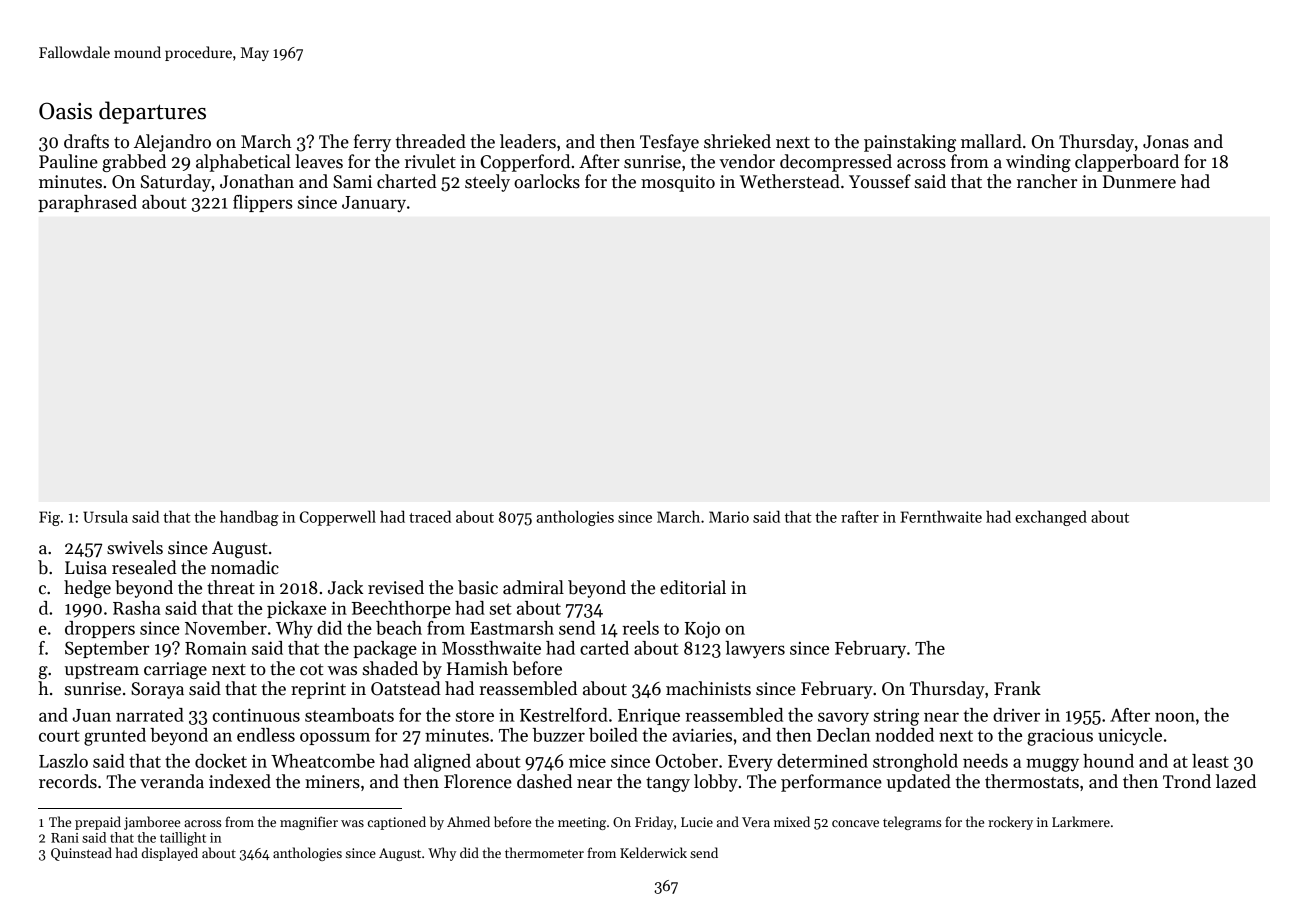 This image has height=924, width=1308. I want to click on lawyers, so click(755, 649).
